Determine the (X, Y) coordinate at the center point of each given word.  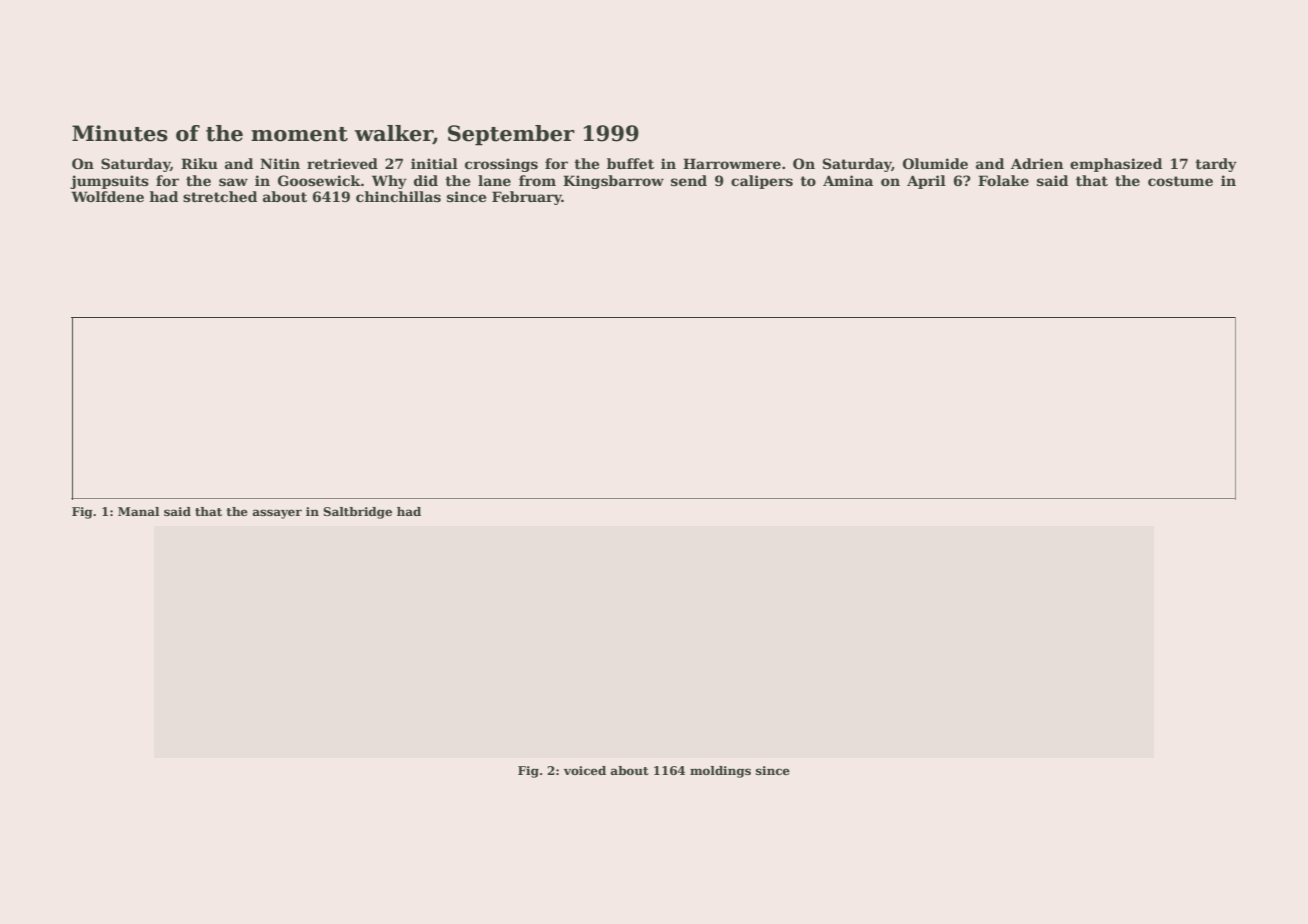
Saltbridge (357, 513)
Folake (1003, 180)
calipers (762, 182)
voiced (585, 770)
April (926, 182)
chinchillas (398, 196)
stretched (220, 196)
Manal (138, 511)
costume (1180, 181)
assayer (277, 514)
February (527, 198)
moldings (720, 772)
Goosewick (319, 180)
